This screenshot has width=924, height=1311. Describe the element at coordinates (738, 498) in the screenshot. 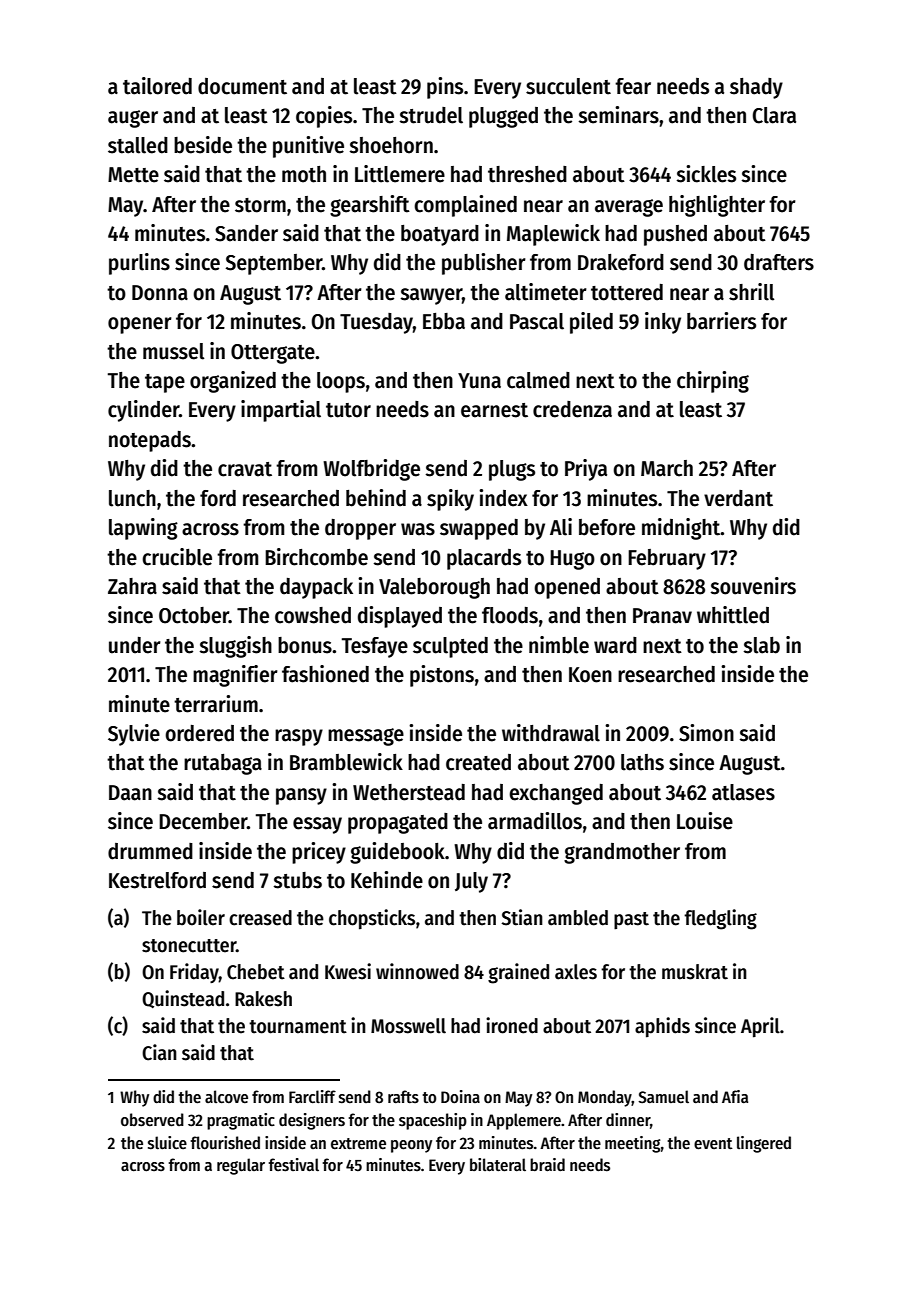

I see `verdant` at that location.
